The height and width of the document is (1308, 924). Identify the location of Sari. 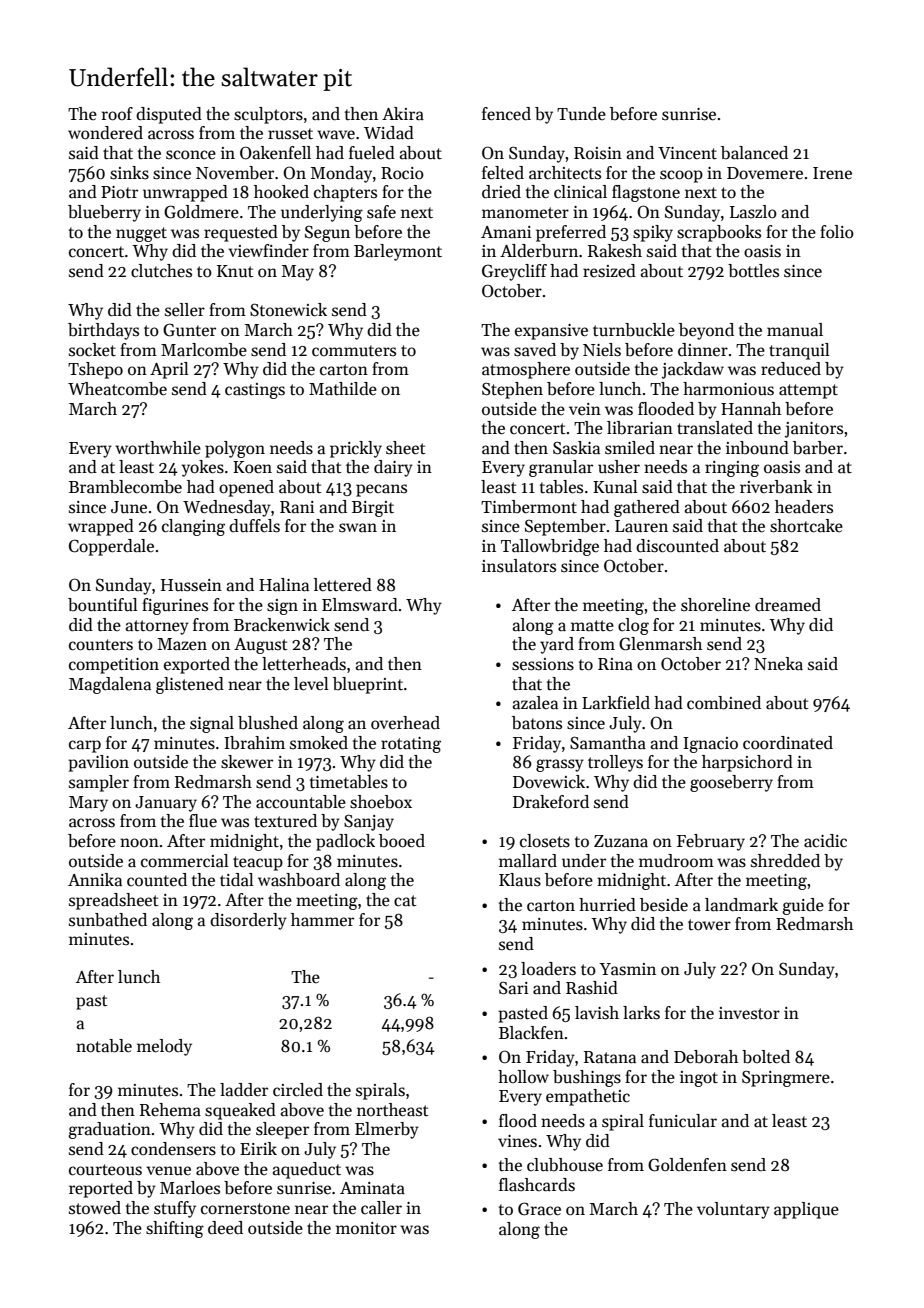
(513, 988).
